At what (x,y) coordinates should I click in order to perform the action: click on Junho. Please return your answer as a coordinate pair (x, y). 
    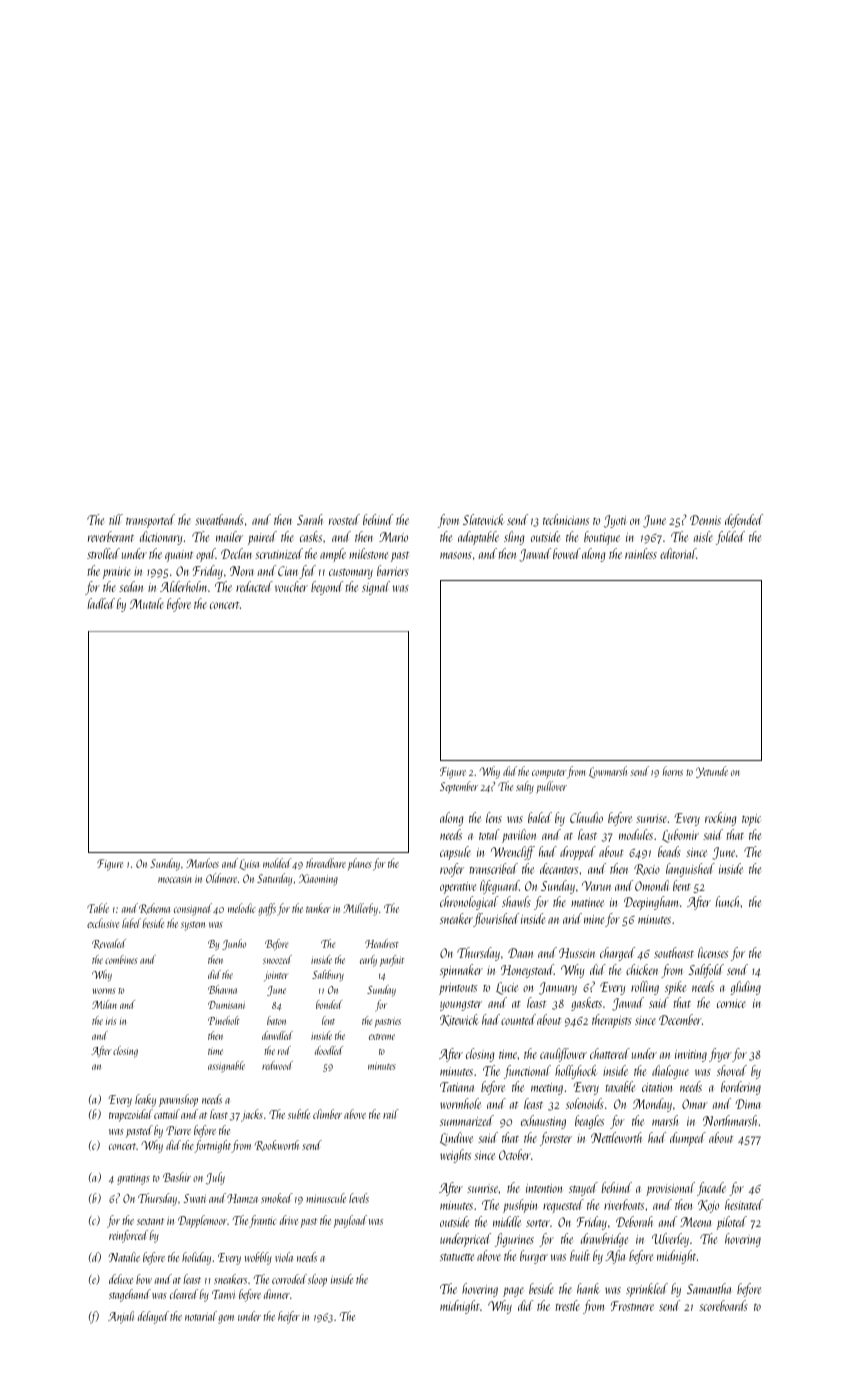
    Looking at the image, I should click on (234, 944).
